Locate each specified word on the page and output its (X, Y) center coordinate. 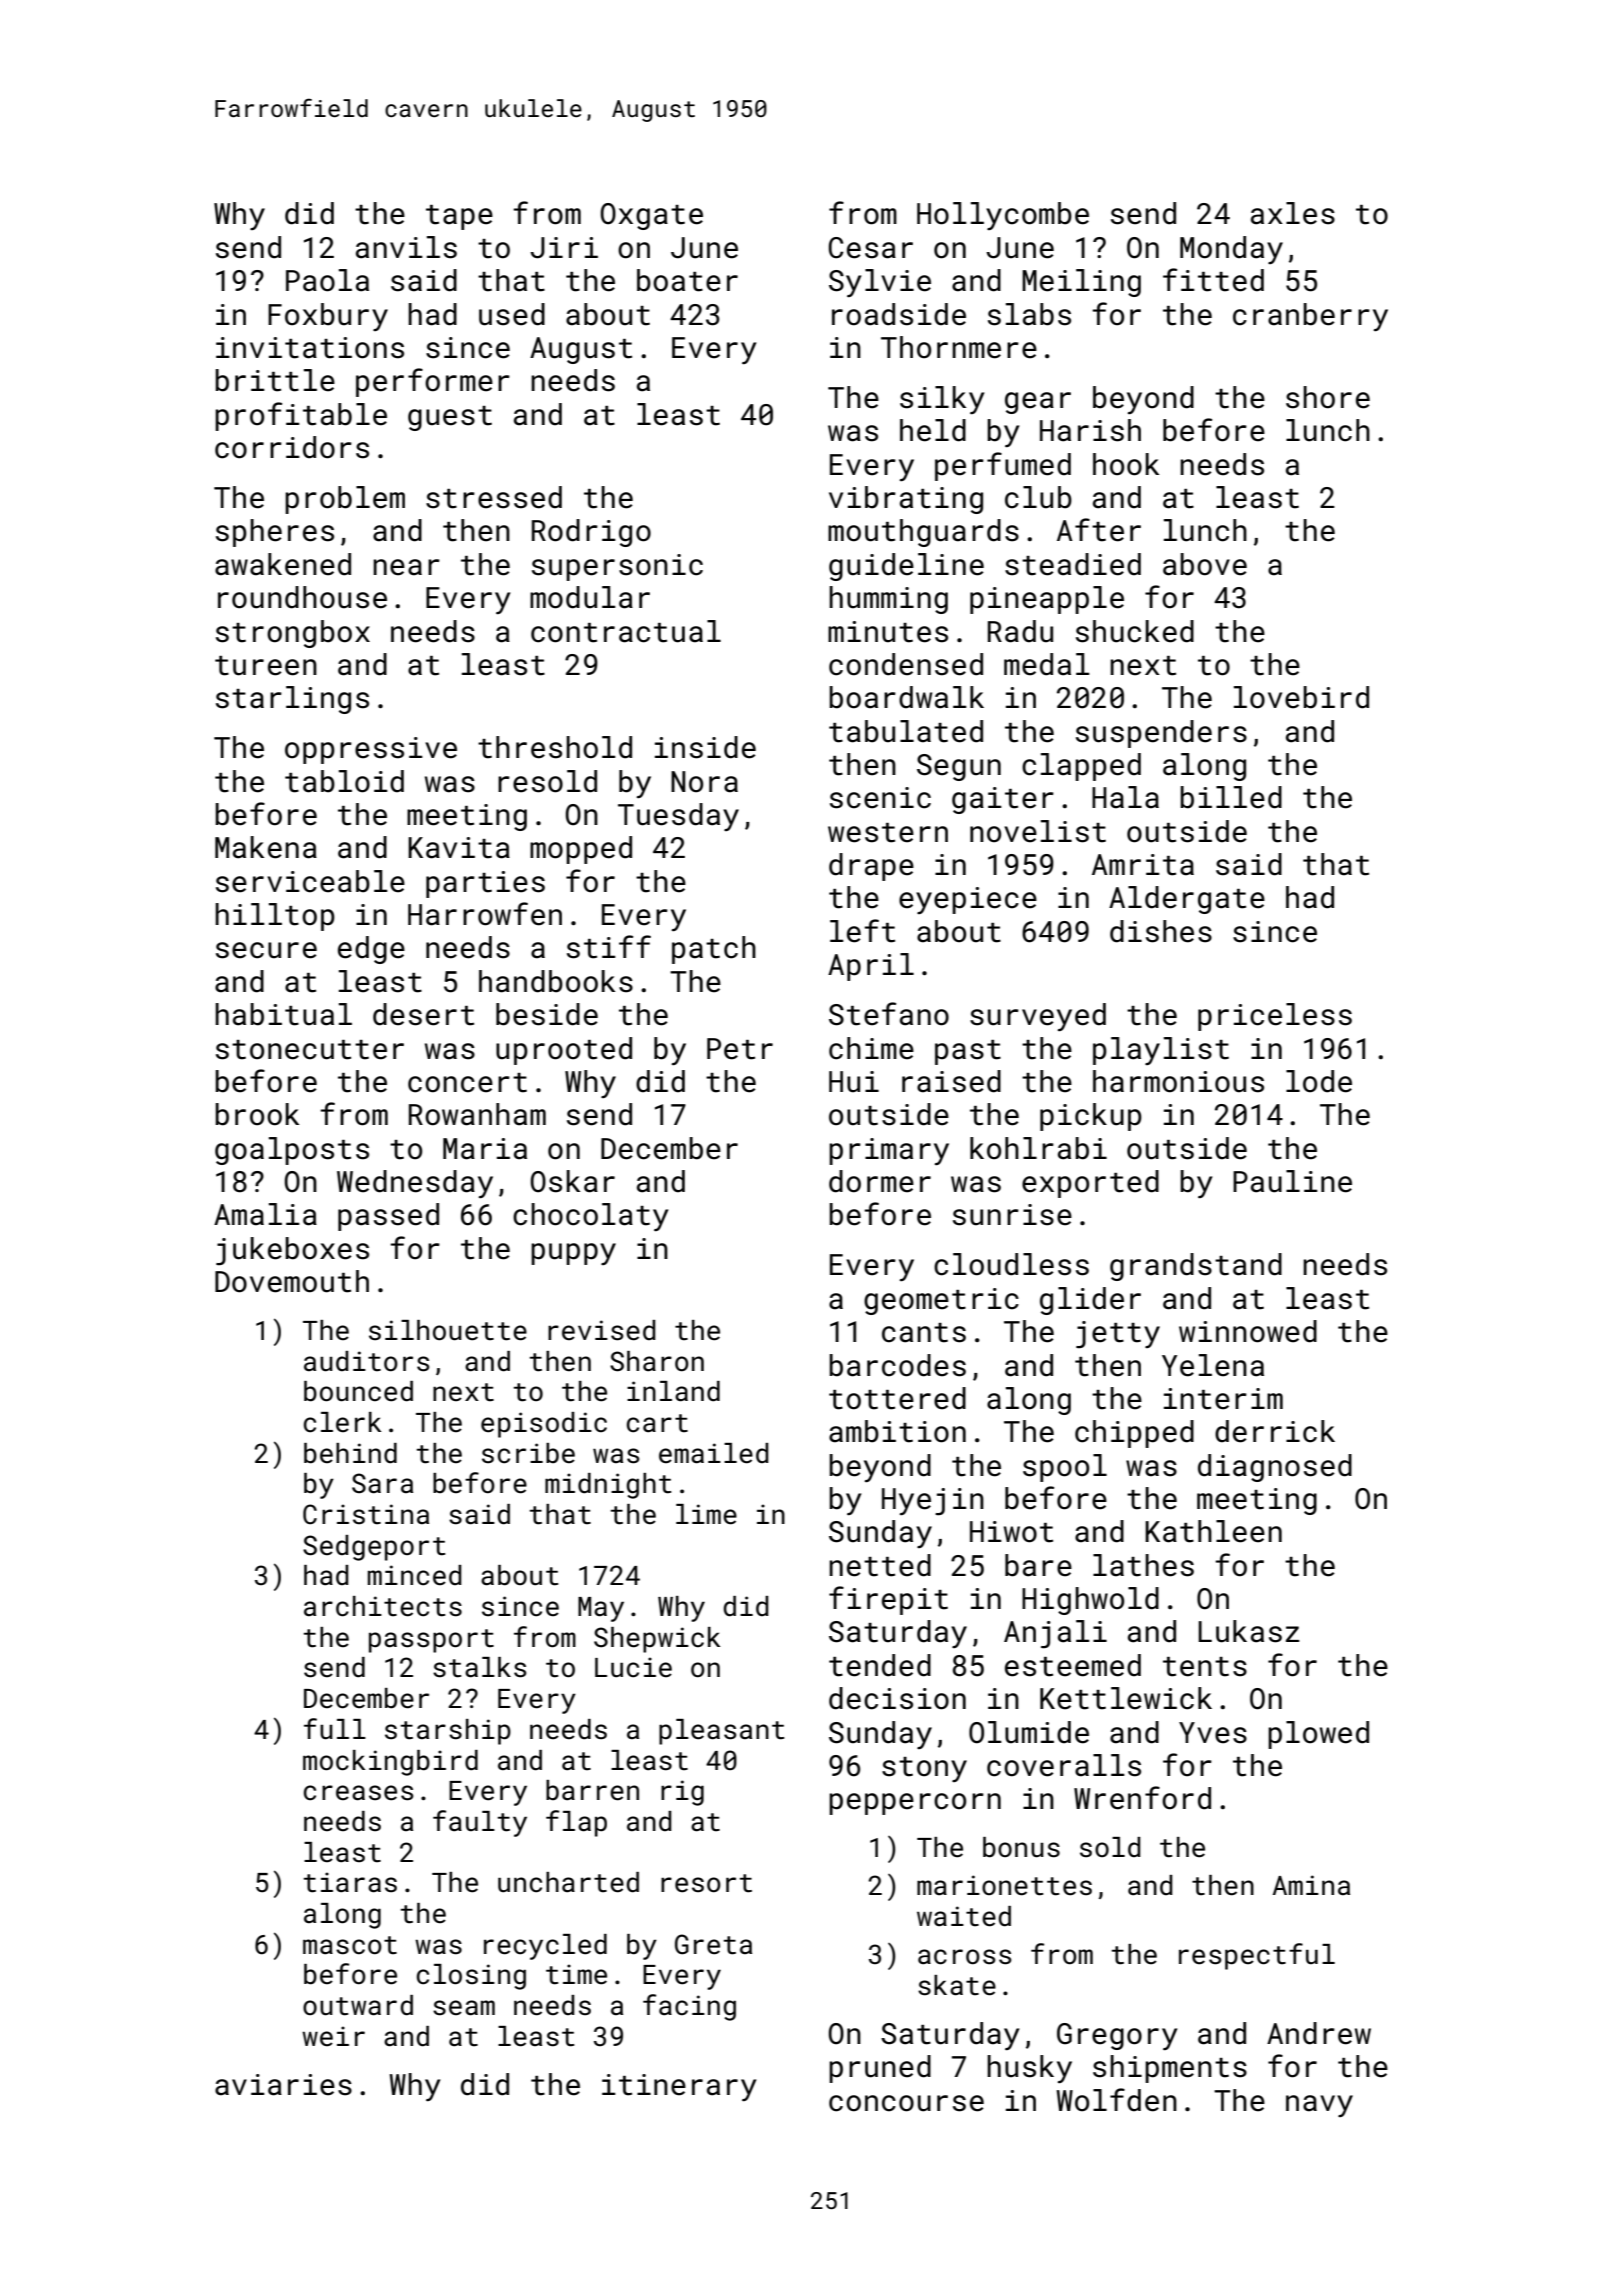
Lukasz (1249, 1631)
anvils (406, 247)
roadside (899, 314)
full (335, 1729)
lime (706, 1514)
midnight (608, 1486)
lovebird (1301, 697)
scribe (528, 1453)
